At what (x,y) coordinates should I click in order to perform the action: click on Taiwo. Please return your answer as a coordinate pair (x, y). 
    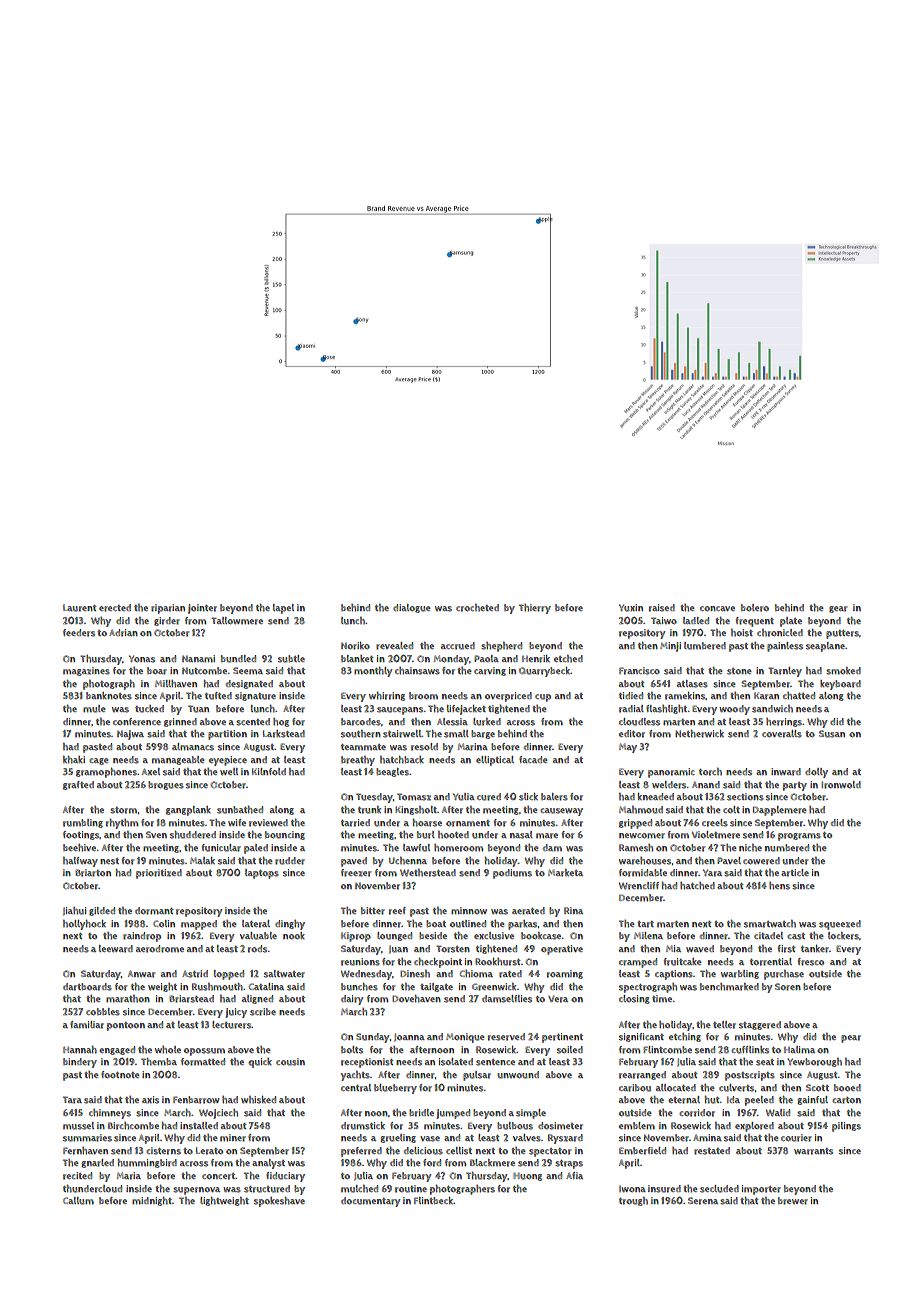
    Looking at the image, I should click on (664, 620).
